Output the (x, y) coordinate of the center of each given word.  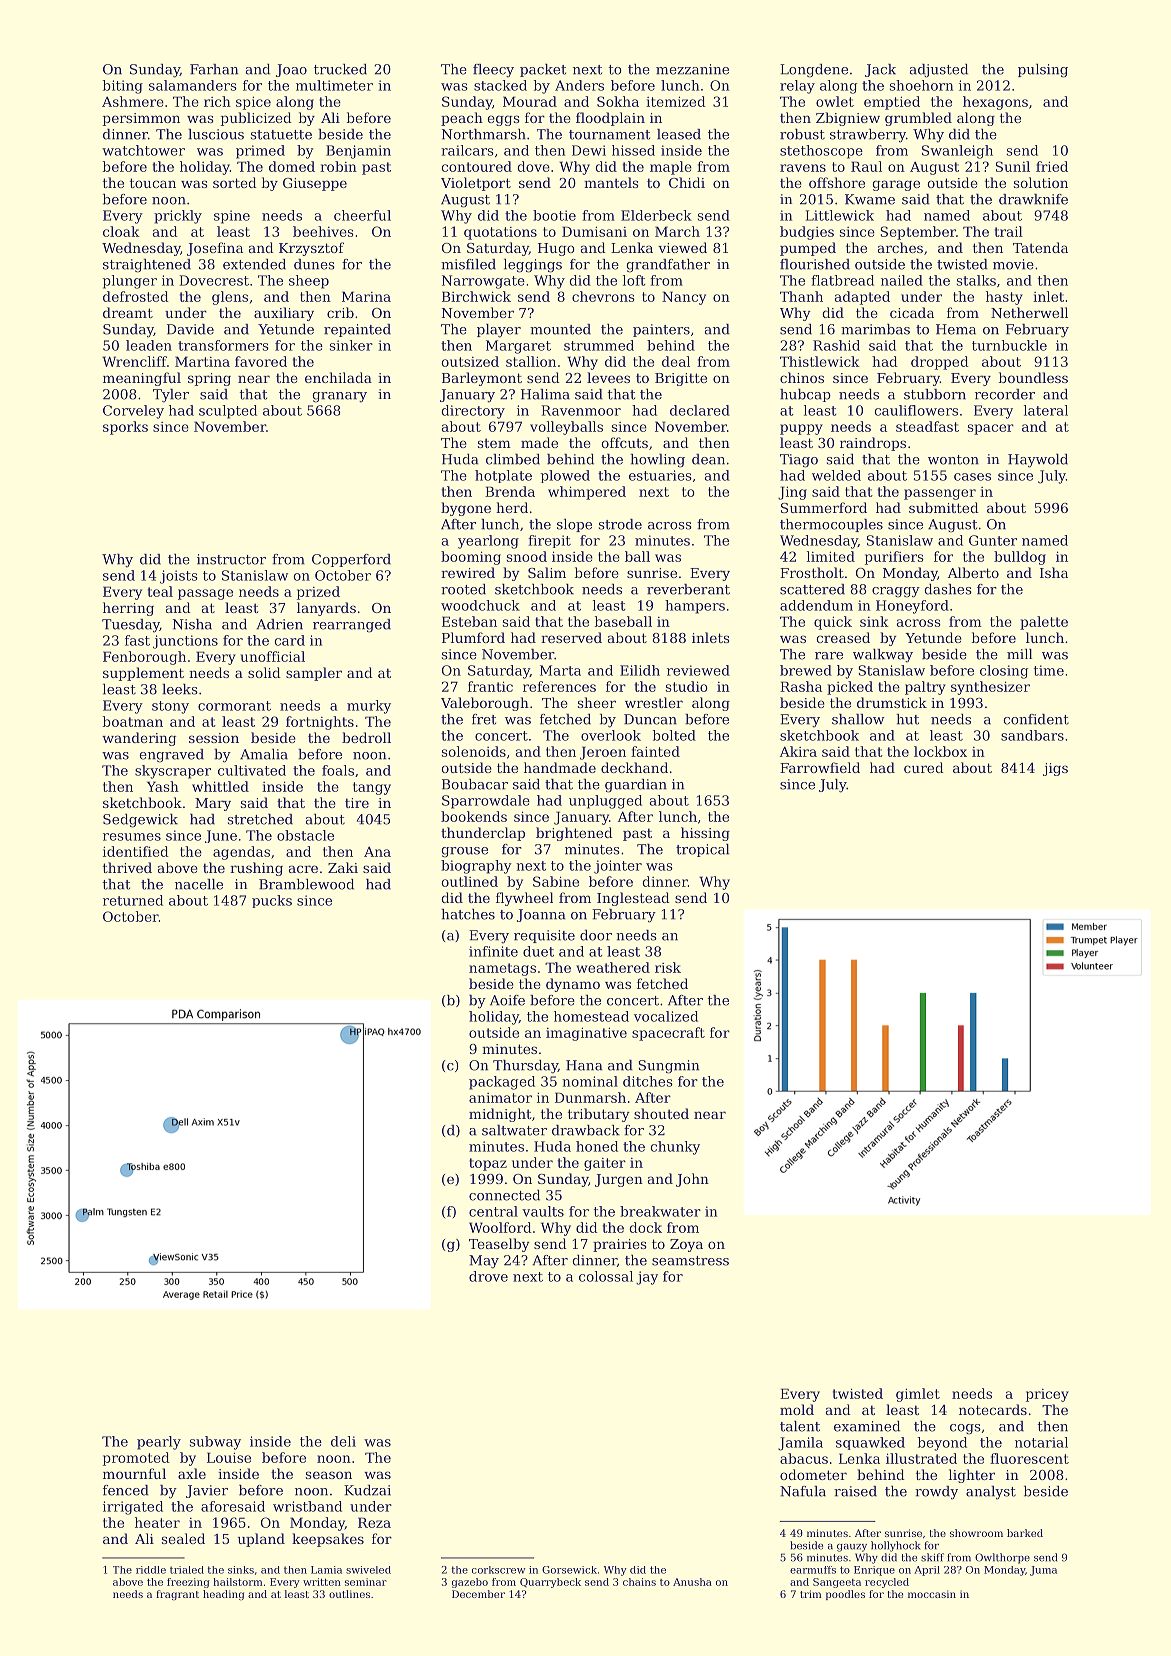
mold (797, 1409)
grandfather (668, 266)
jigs (1055, 769)
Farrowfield (820, 767)
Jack (880, 70)
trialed (187, 1570)
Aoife (507, 1000)
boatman (132, 721)
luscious (216, 134)
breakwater (660, 1211)
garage (896, 185)
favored (261, 361)
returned (133, 900)
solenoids (474, 751)
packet (543, 70)
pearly (159, 1443)
